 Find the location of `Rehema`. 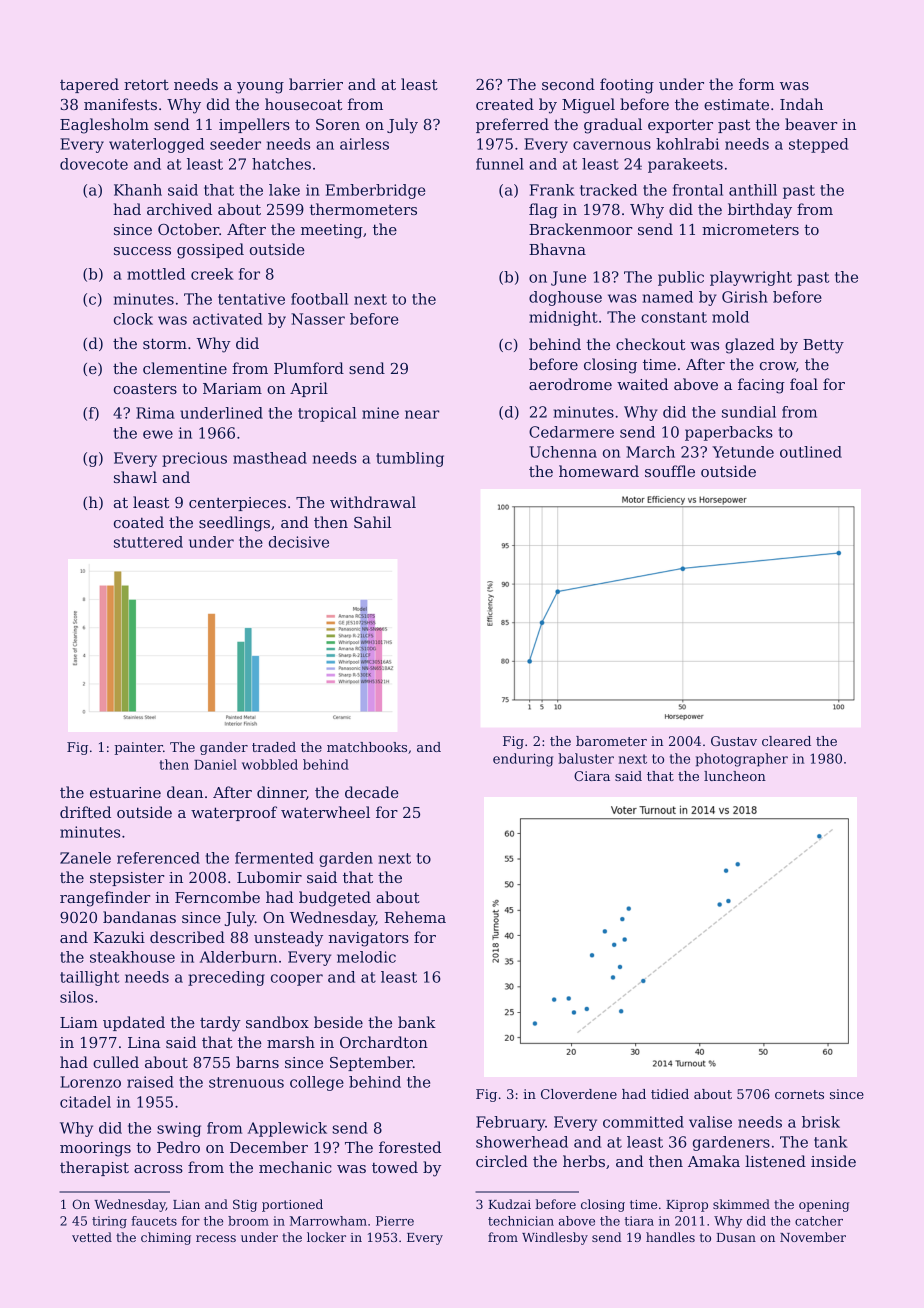

Rehema is located at coordinates (415, 917).
